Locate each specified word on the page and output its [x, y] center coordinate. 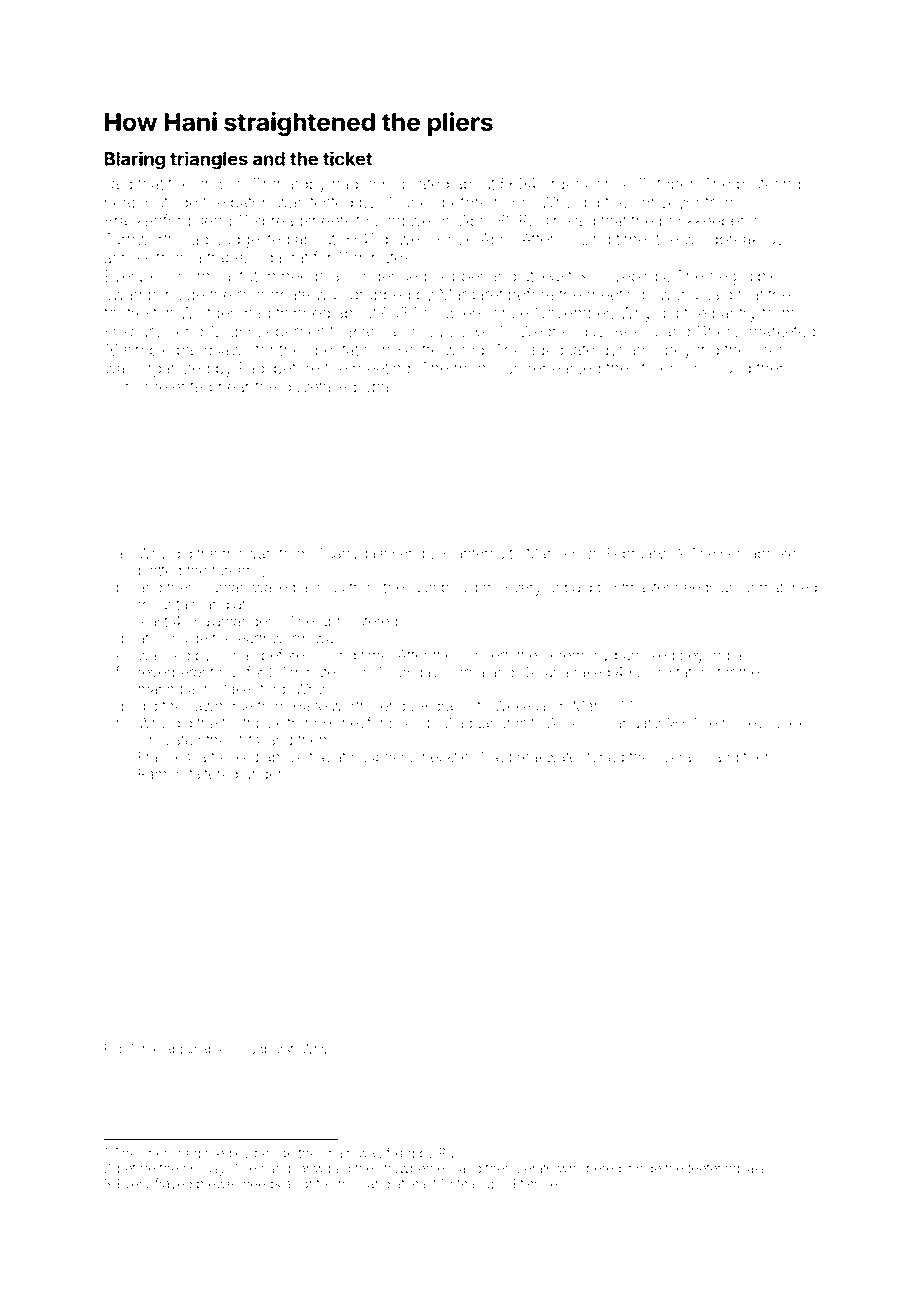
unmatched [780, 587]
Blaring [135, 160]
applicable [195, 1050]
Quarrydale [351, 554]
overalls [680, 757]
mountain [169, 605]
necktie [446, 757]
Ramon [161, 774]
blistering [768, 185]
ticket [347, 158]
